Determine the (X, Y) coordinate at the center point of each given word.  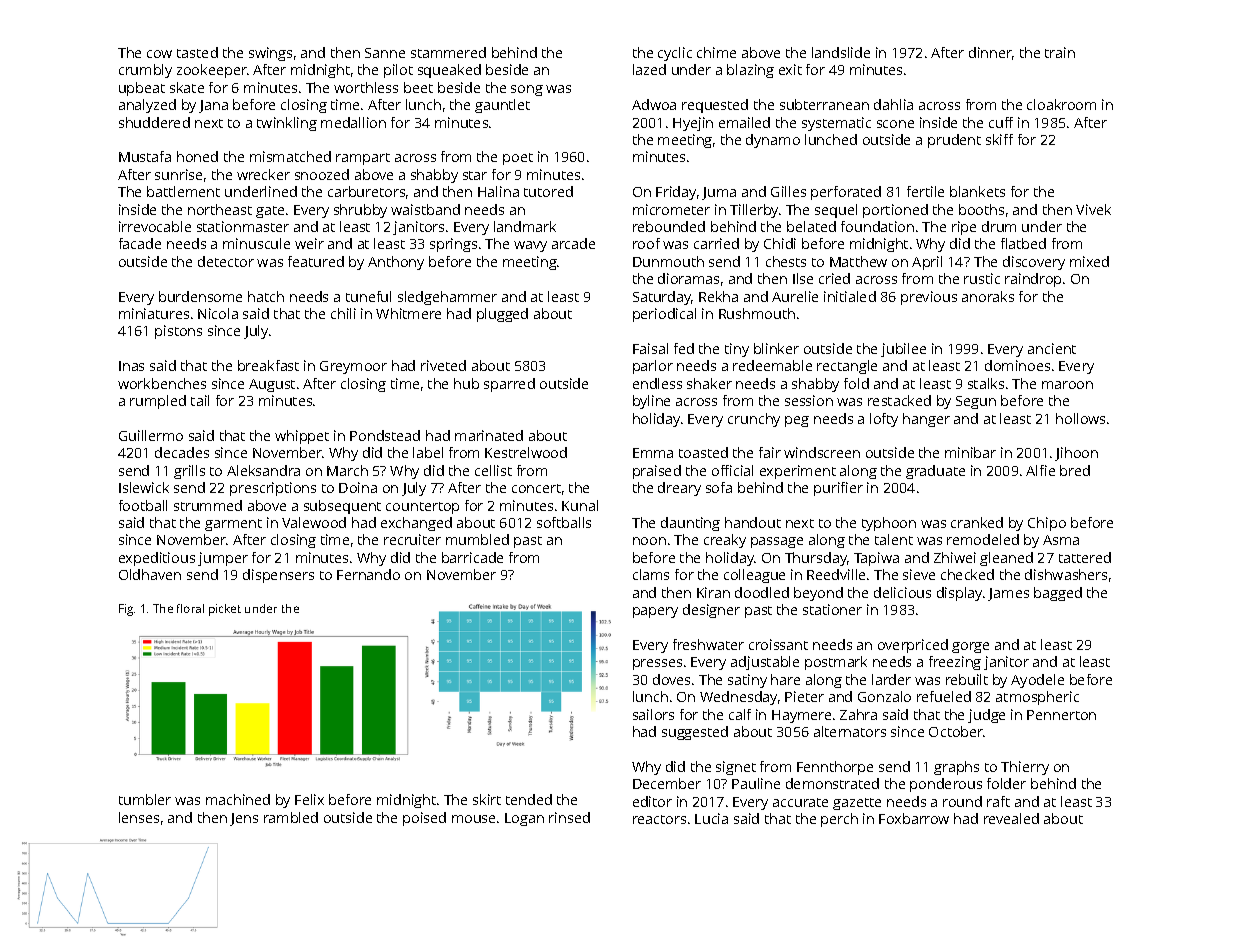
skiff (999, 139)
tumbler (145, 799)
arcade (573, 243)
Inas (131, 366)
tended (529, 799)
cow (159, 54)
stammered (448, 52)
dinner (990, 52)
